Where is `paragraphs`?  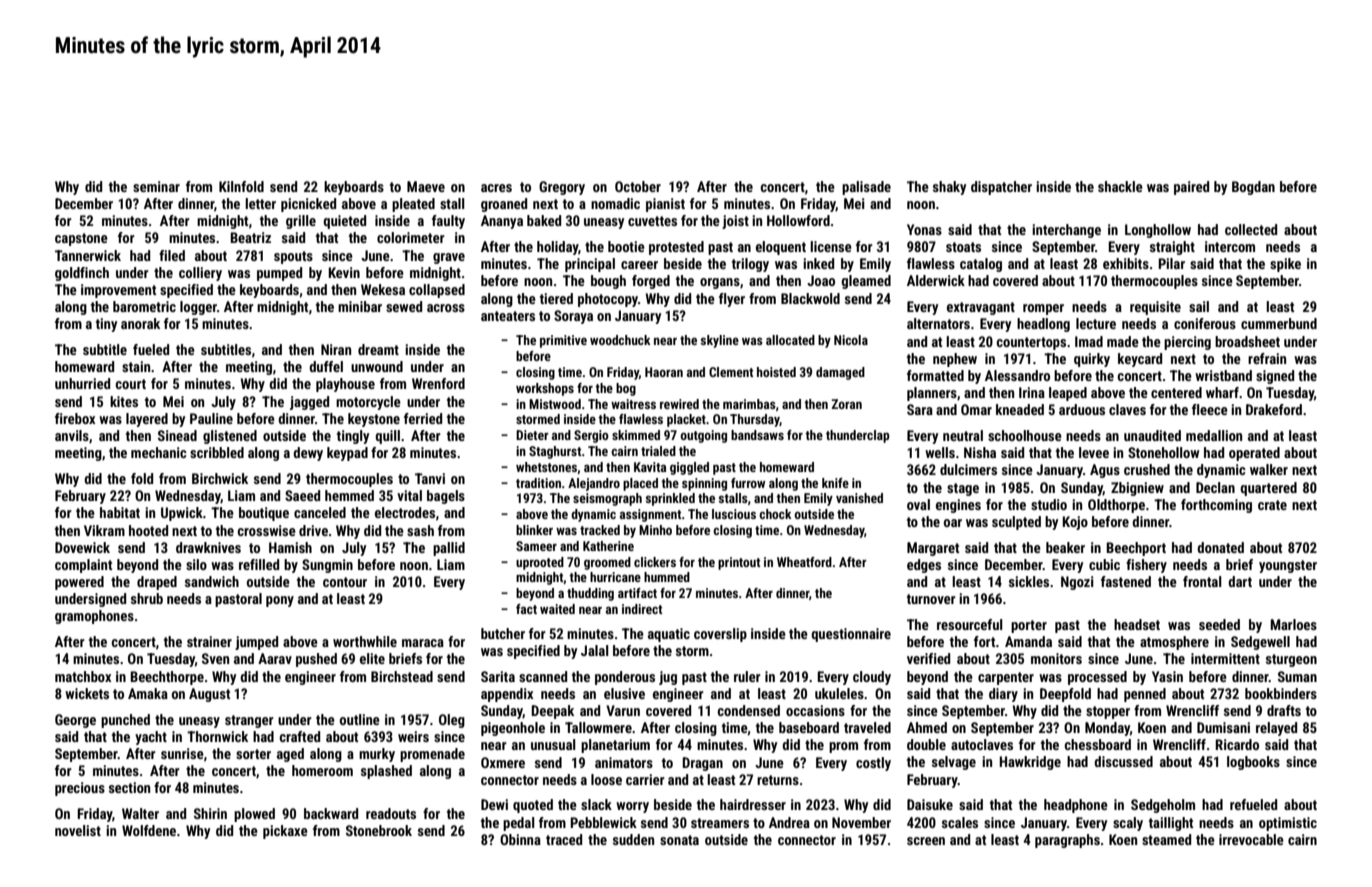
paragraphs is located at coordinates (1067, 841).
